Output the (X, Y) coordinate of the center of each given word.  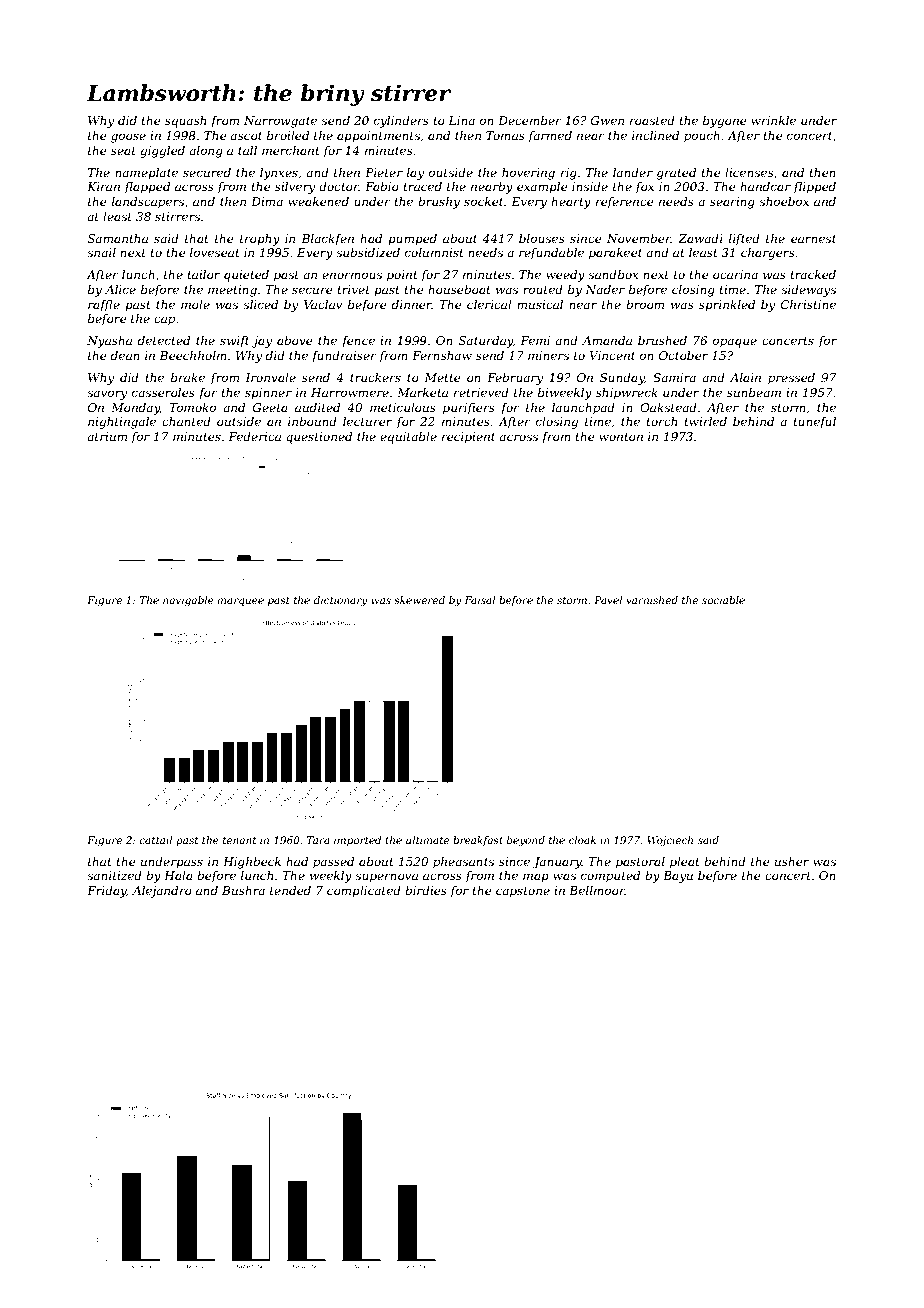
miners (548, 355)
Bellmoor (597, 890)
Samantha (118, 238)
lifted (744, 240)
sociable (723, 600)
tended (290, 890)
